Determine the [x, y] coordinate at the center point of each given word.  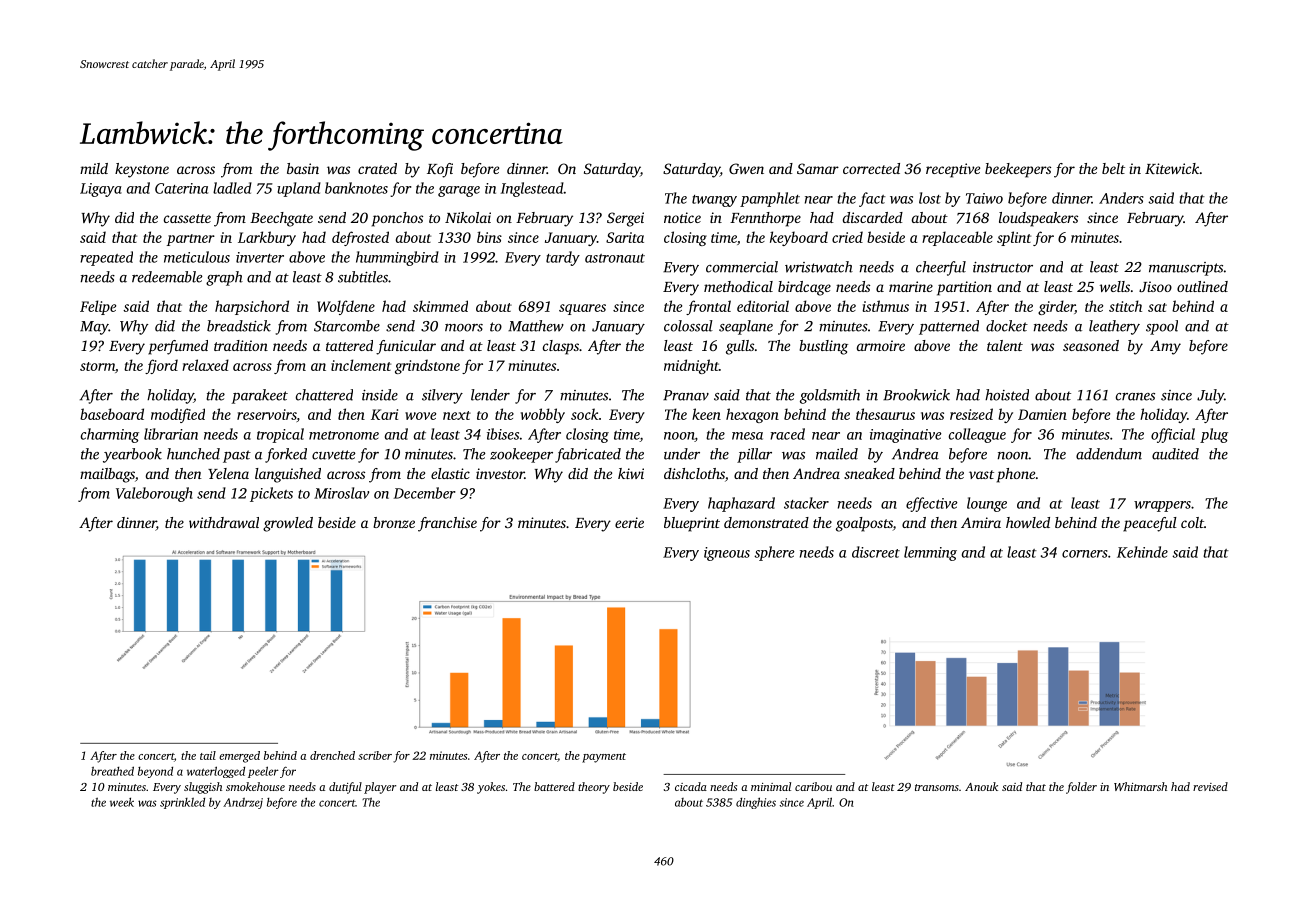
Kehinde [1142, 552]
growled [288, 524]
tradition [241, 345]
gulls [740, 347]
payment [604, 758]
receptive [953, 170]
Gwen [746, 168]
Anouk [981, 786]
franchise [447, 524]
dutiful [345, 788]
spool [1162, 327]
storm [97, 366]
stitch [1125, 306]
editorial [763, 306]
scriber [375, 755]
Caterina [181, 188]
